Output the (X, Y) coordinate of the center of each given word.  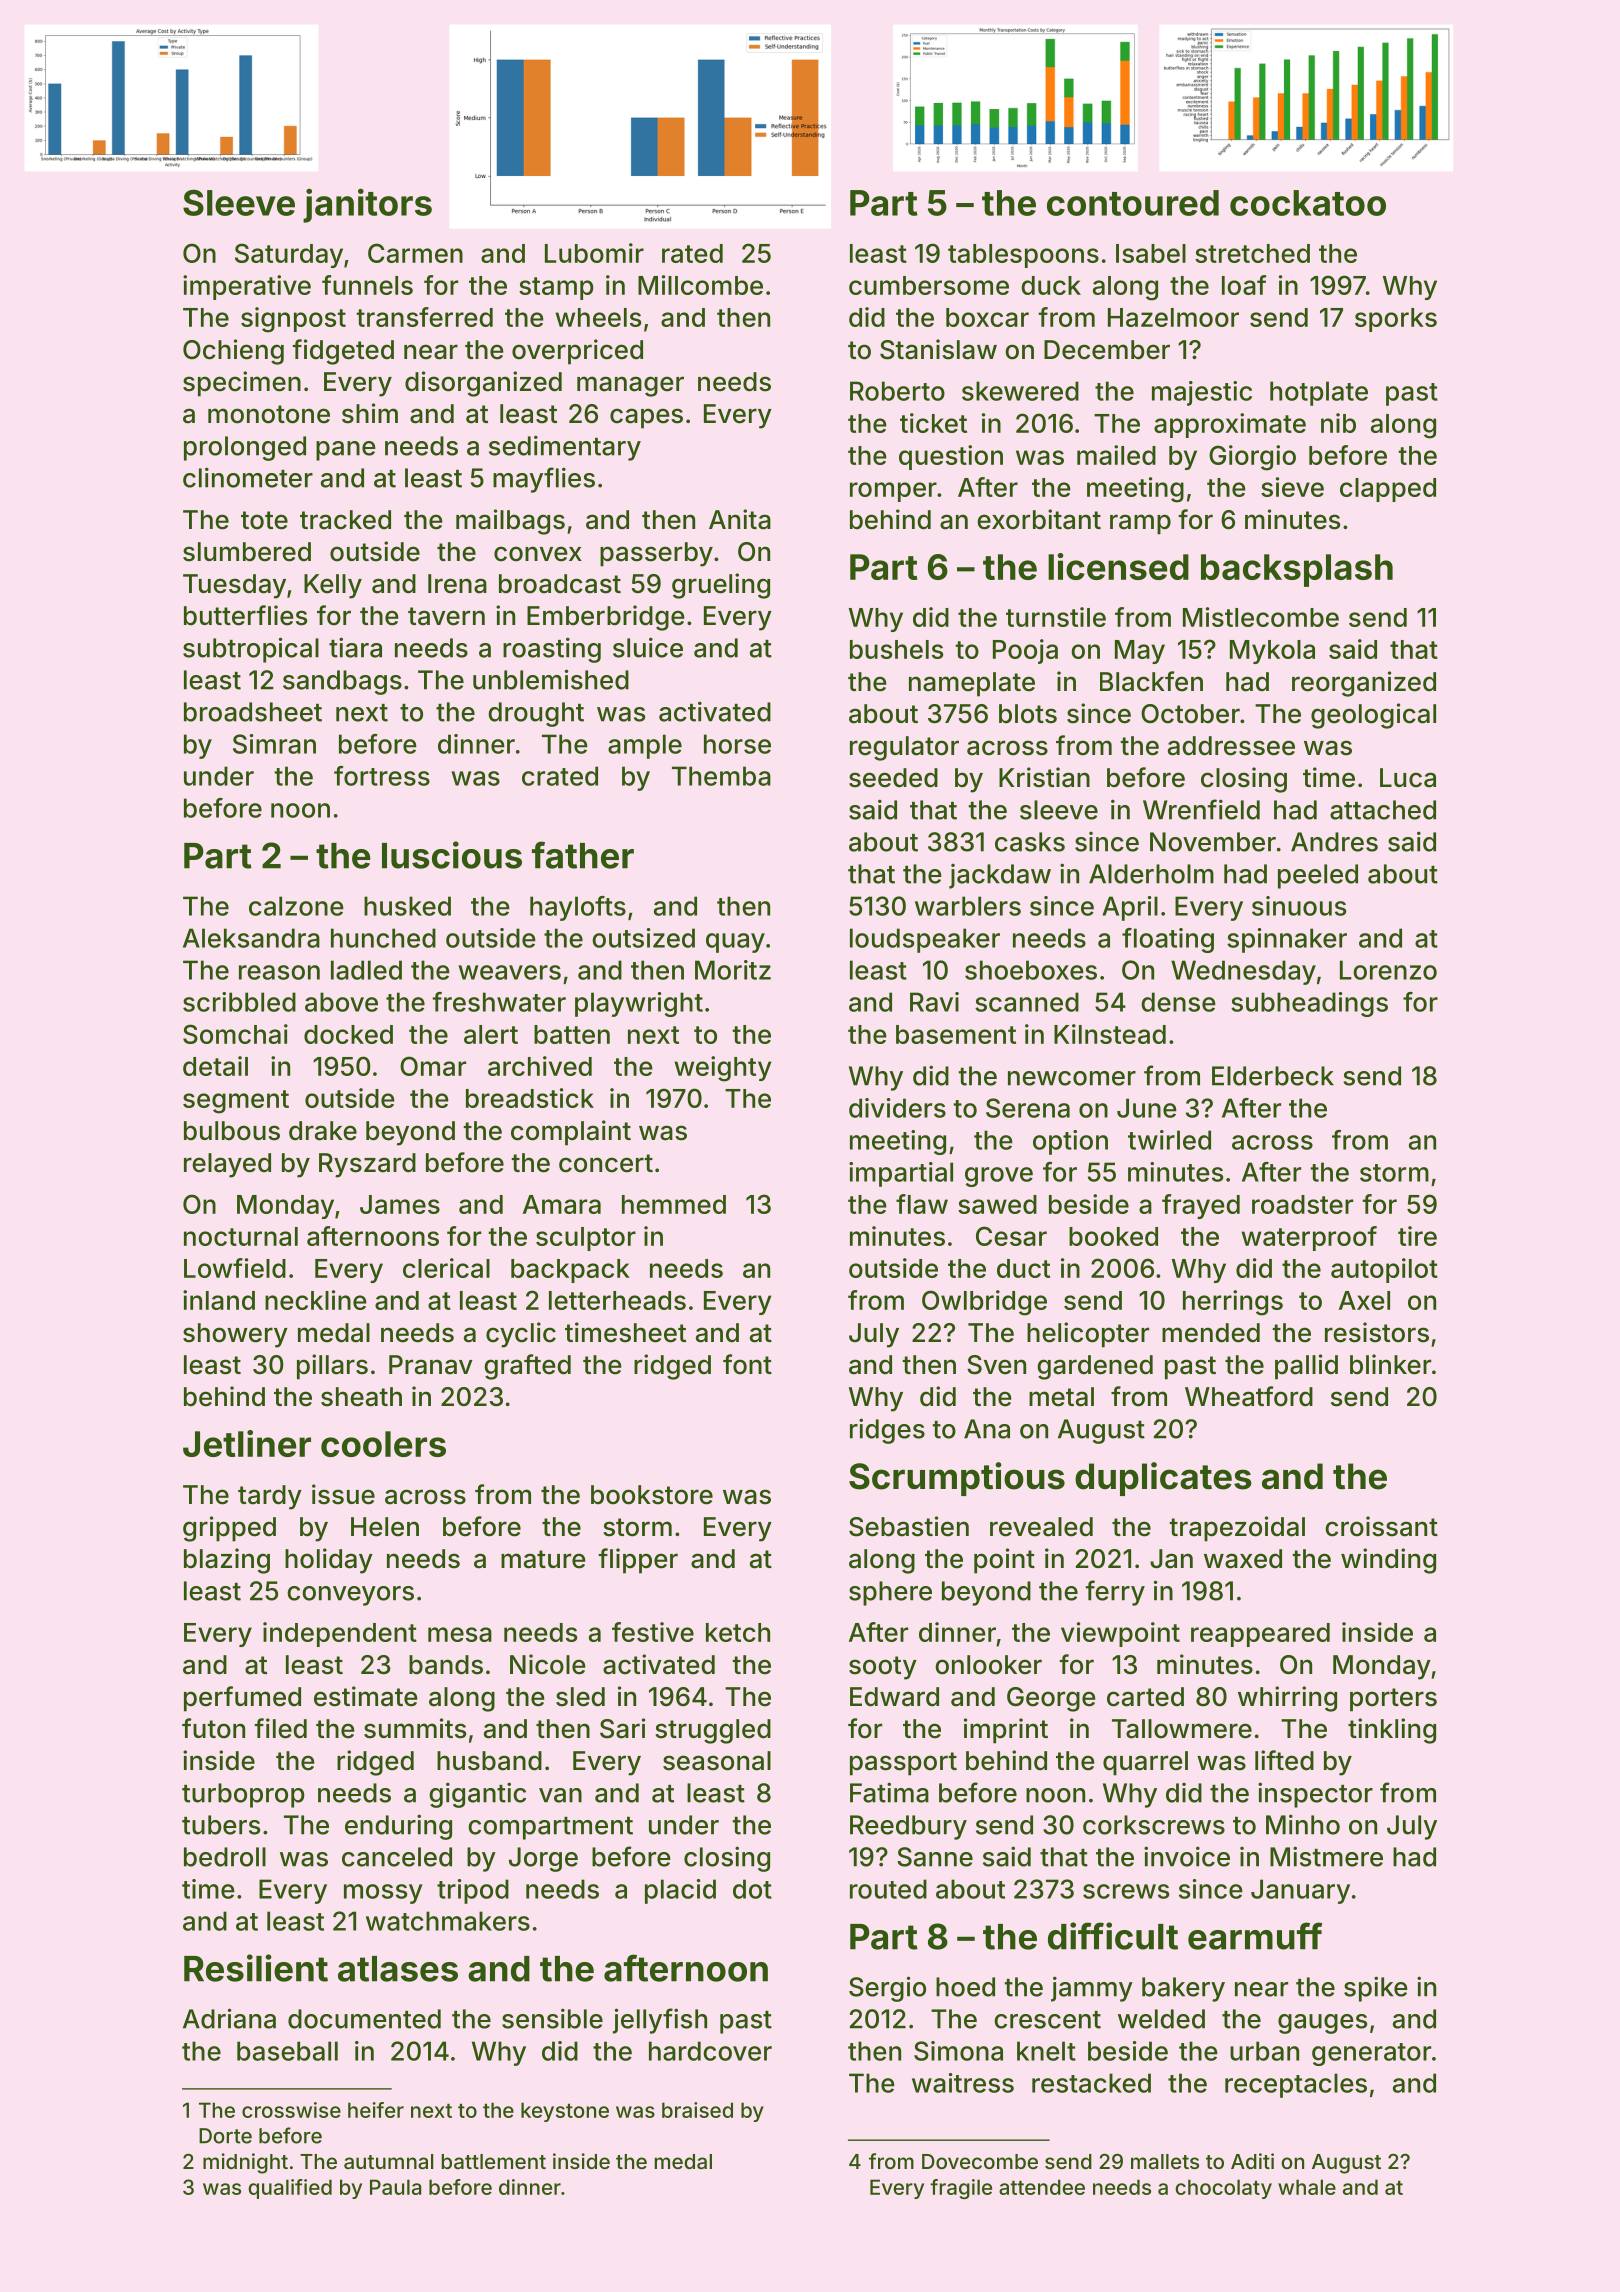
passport (903, 1764)
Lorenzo (1388, 970)
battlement (493, 2161)
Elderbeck (1273, 1076)
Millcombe (700, 285)
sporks (1396, 320)
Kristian (1044, 777)
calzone (296, 906)
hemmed (674, 1204)
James (400, 1204)
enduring (398, 1827)
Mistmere (1326, 1856)
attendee (1042, 2187)
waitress (963, 2083)
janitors (367, 205)
